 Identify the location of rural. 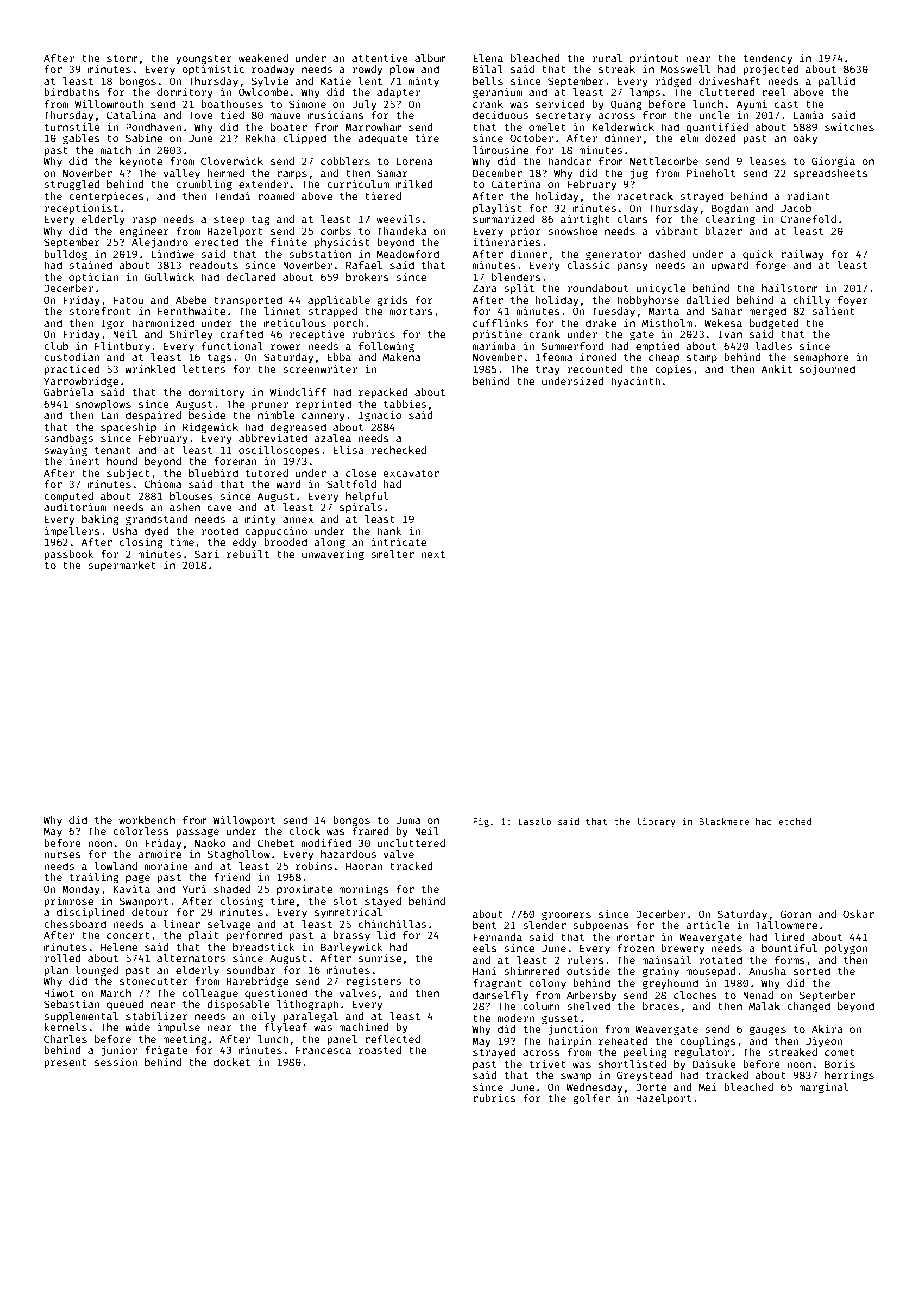
(607, 58).
